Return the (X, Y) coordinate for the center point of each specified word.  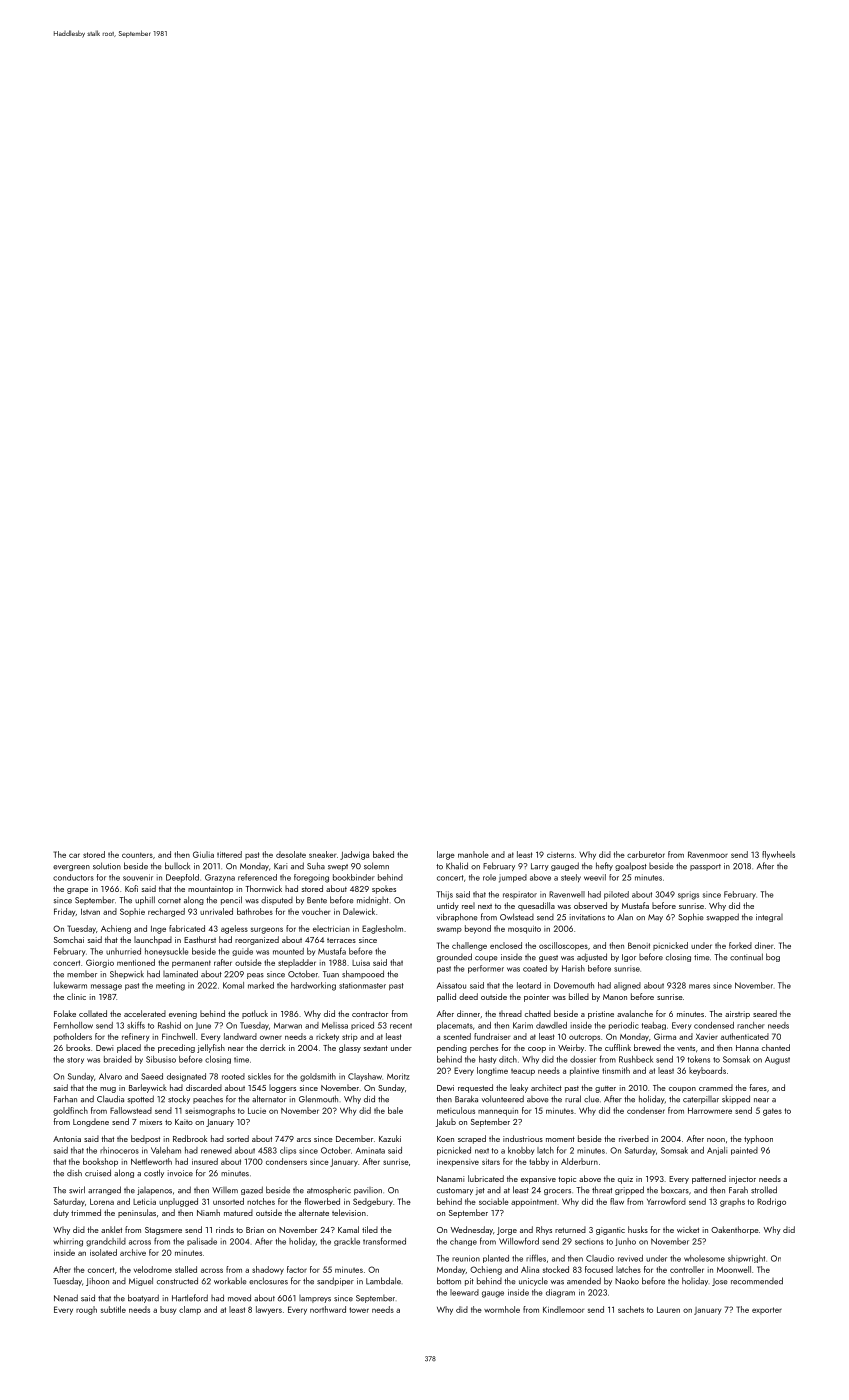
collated (93, 1013)
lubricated (486, 1178)
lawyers (269, 1310)
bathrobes (255, 911)
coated (535, 968)
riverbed (634, 1138)
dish (74, 1173)
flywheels (778, 855)
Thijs (445, 895)
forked (740, 945)
